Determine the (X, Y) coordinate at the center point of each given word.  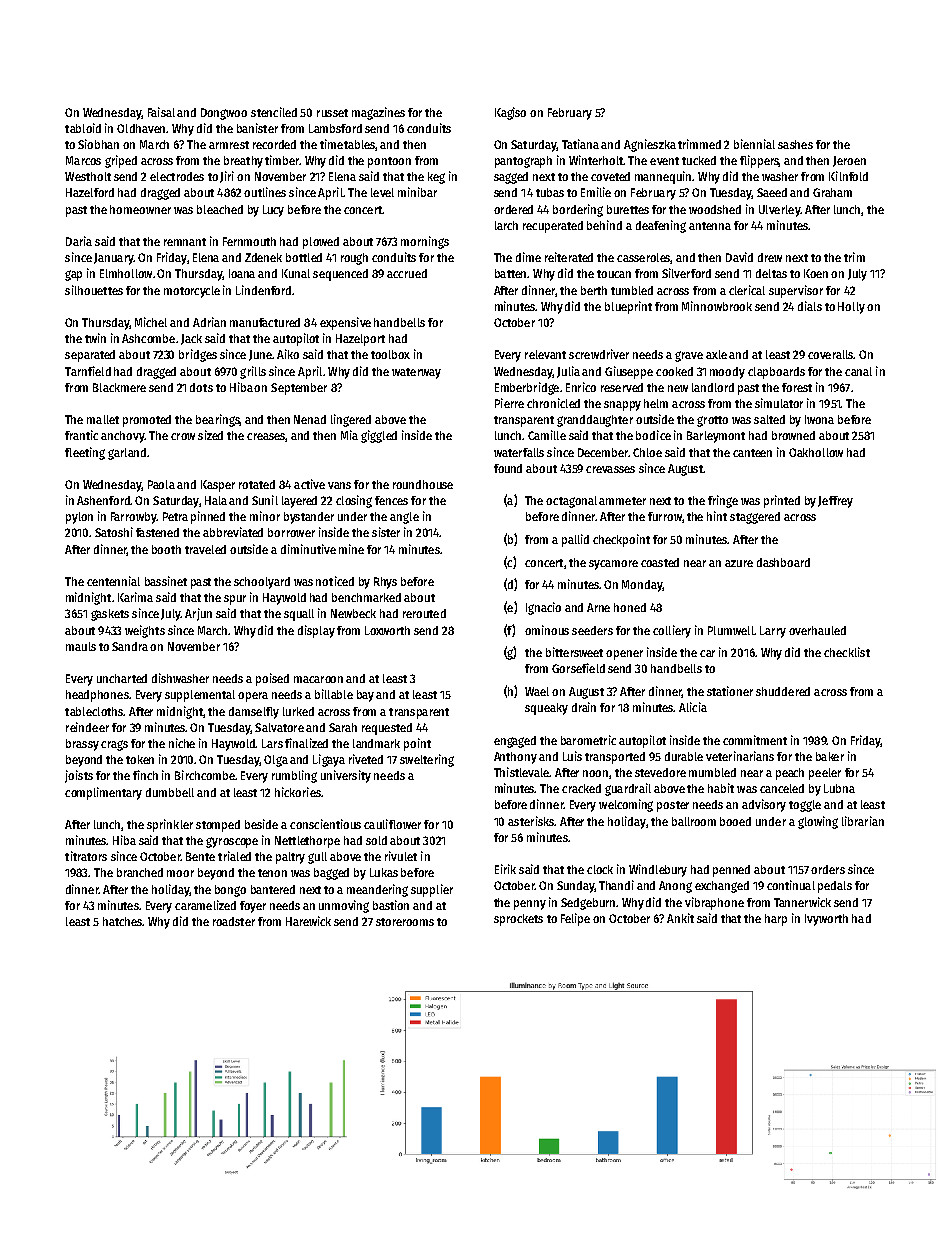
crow (183, 436)
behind (604, 225)
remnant (185, 242)
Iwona (819, 419)
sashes (795, 144)
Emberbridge (527, 388)
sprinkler (170, 825)
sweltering (427, 760)
